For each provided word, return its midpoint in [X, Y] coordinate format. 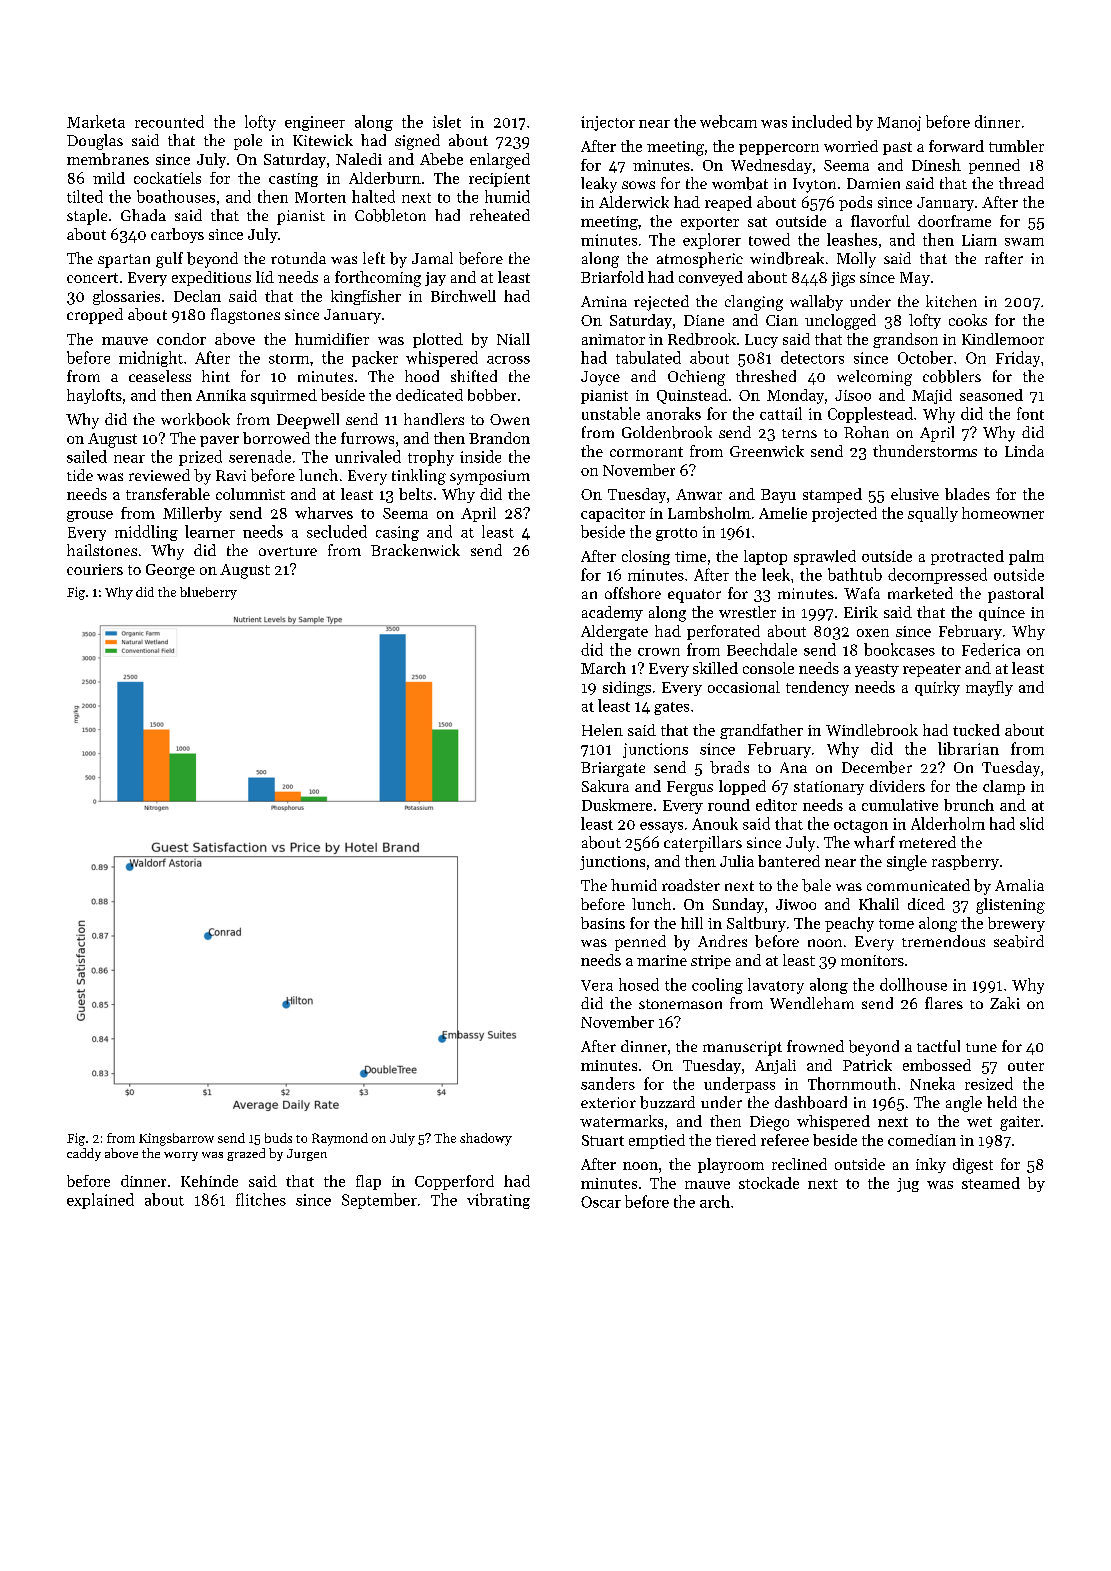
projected [844, 514]
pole [248, 142]
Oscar [601, 1202]
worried [851, 146]
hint [216, 376]
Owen [510, 419]
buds [278, 1138]
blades [967, 494]
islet [447, 121]
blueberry [208, 593]
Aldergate [614, 632]
